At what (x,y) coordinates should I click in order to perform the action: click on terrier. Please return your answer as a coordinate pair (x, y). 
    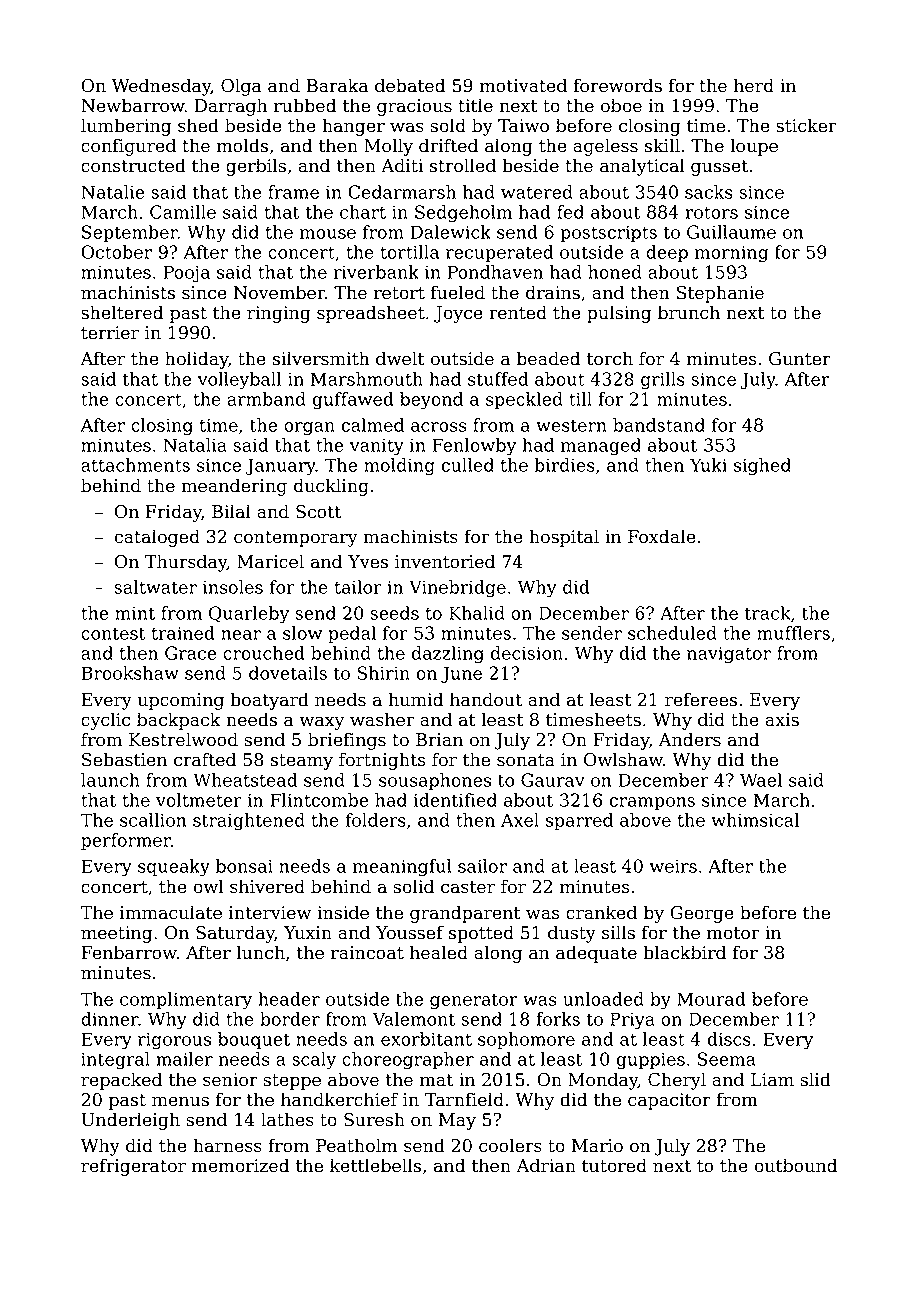
    Looking at the image, I should click on (110, 333).
